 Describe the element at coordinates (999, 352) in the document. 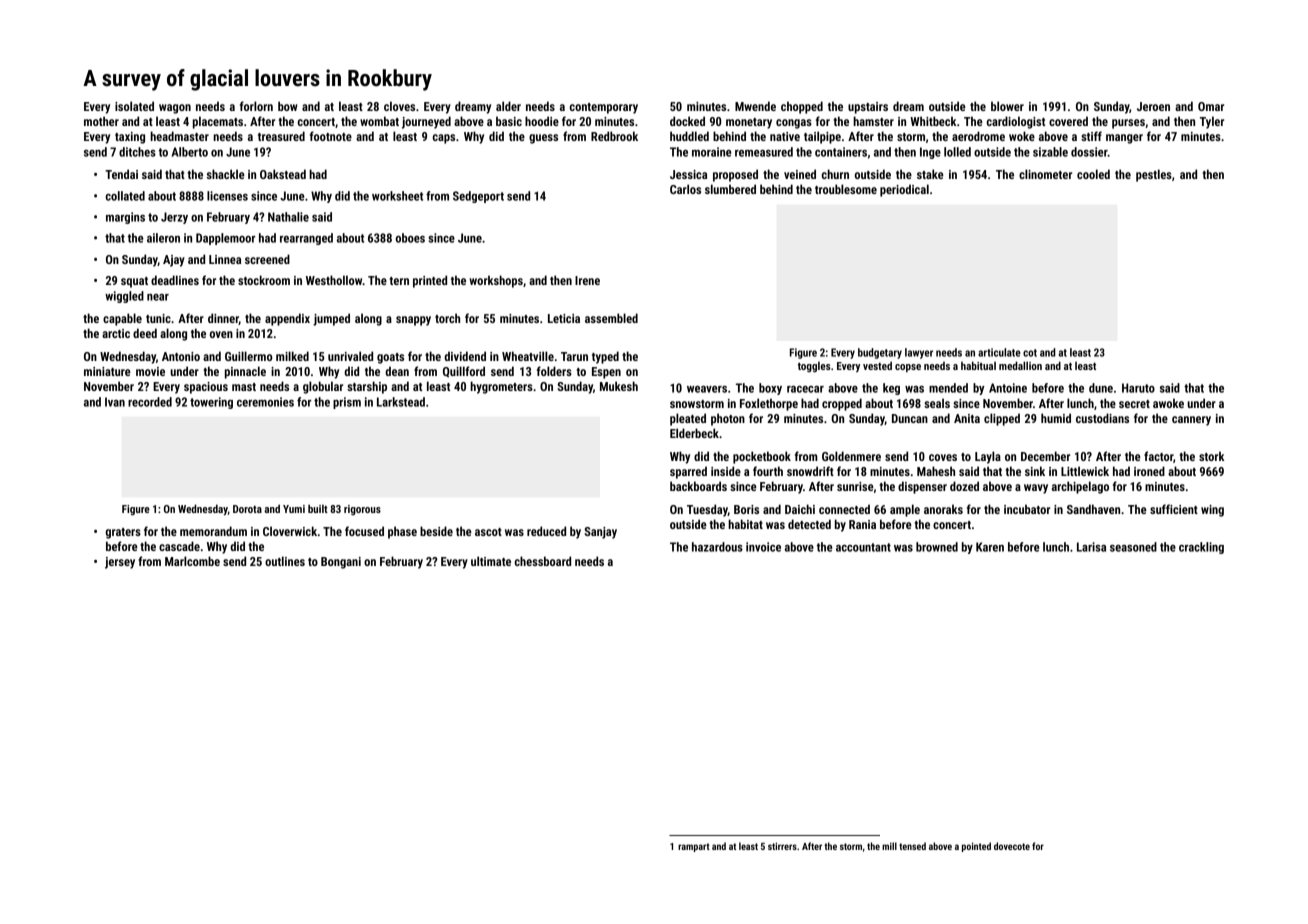

I see `articulate` at that location.
